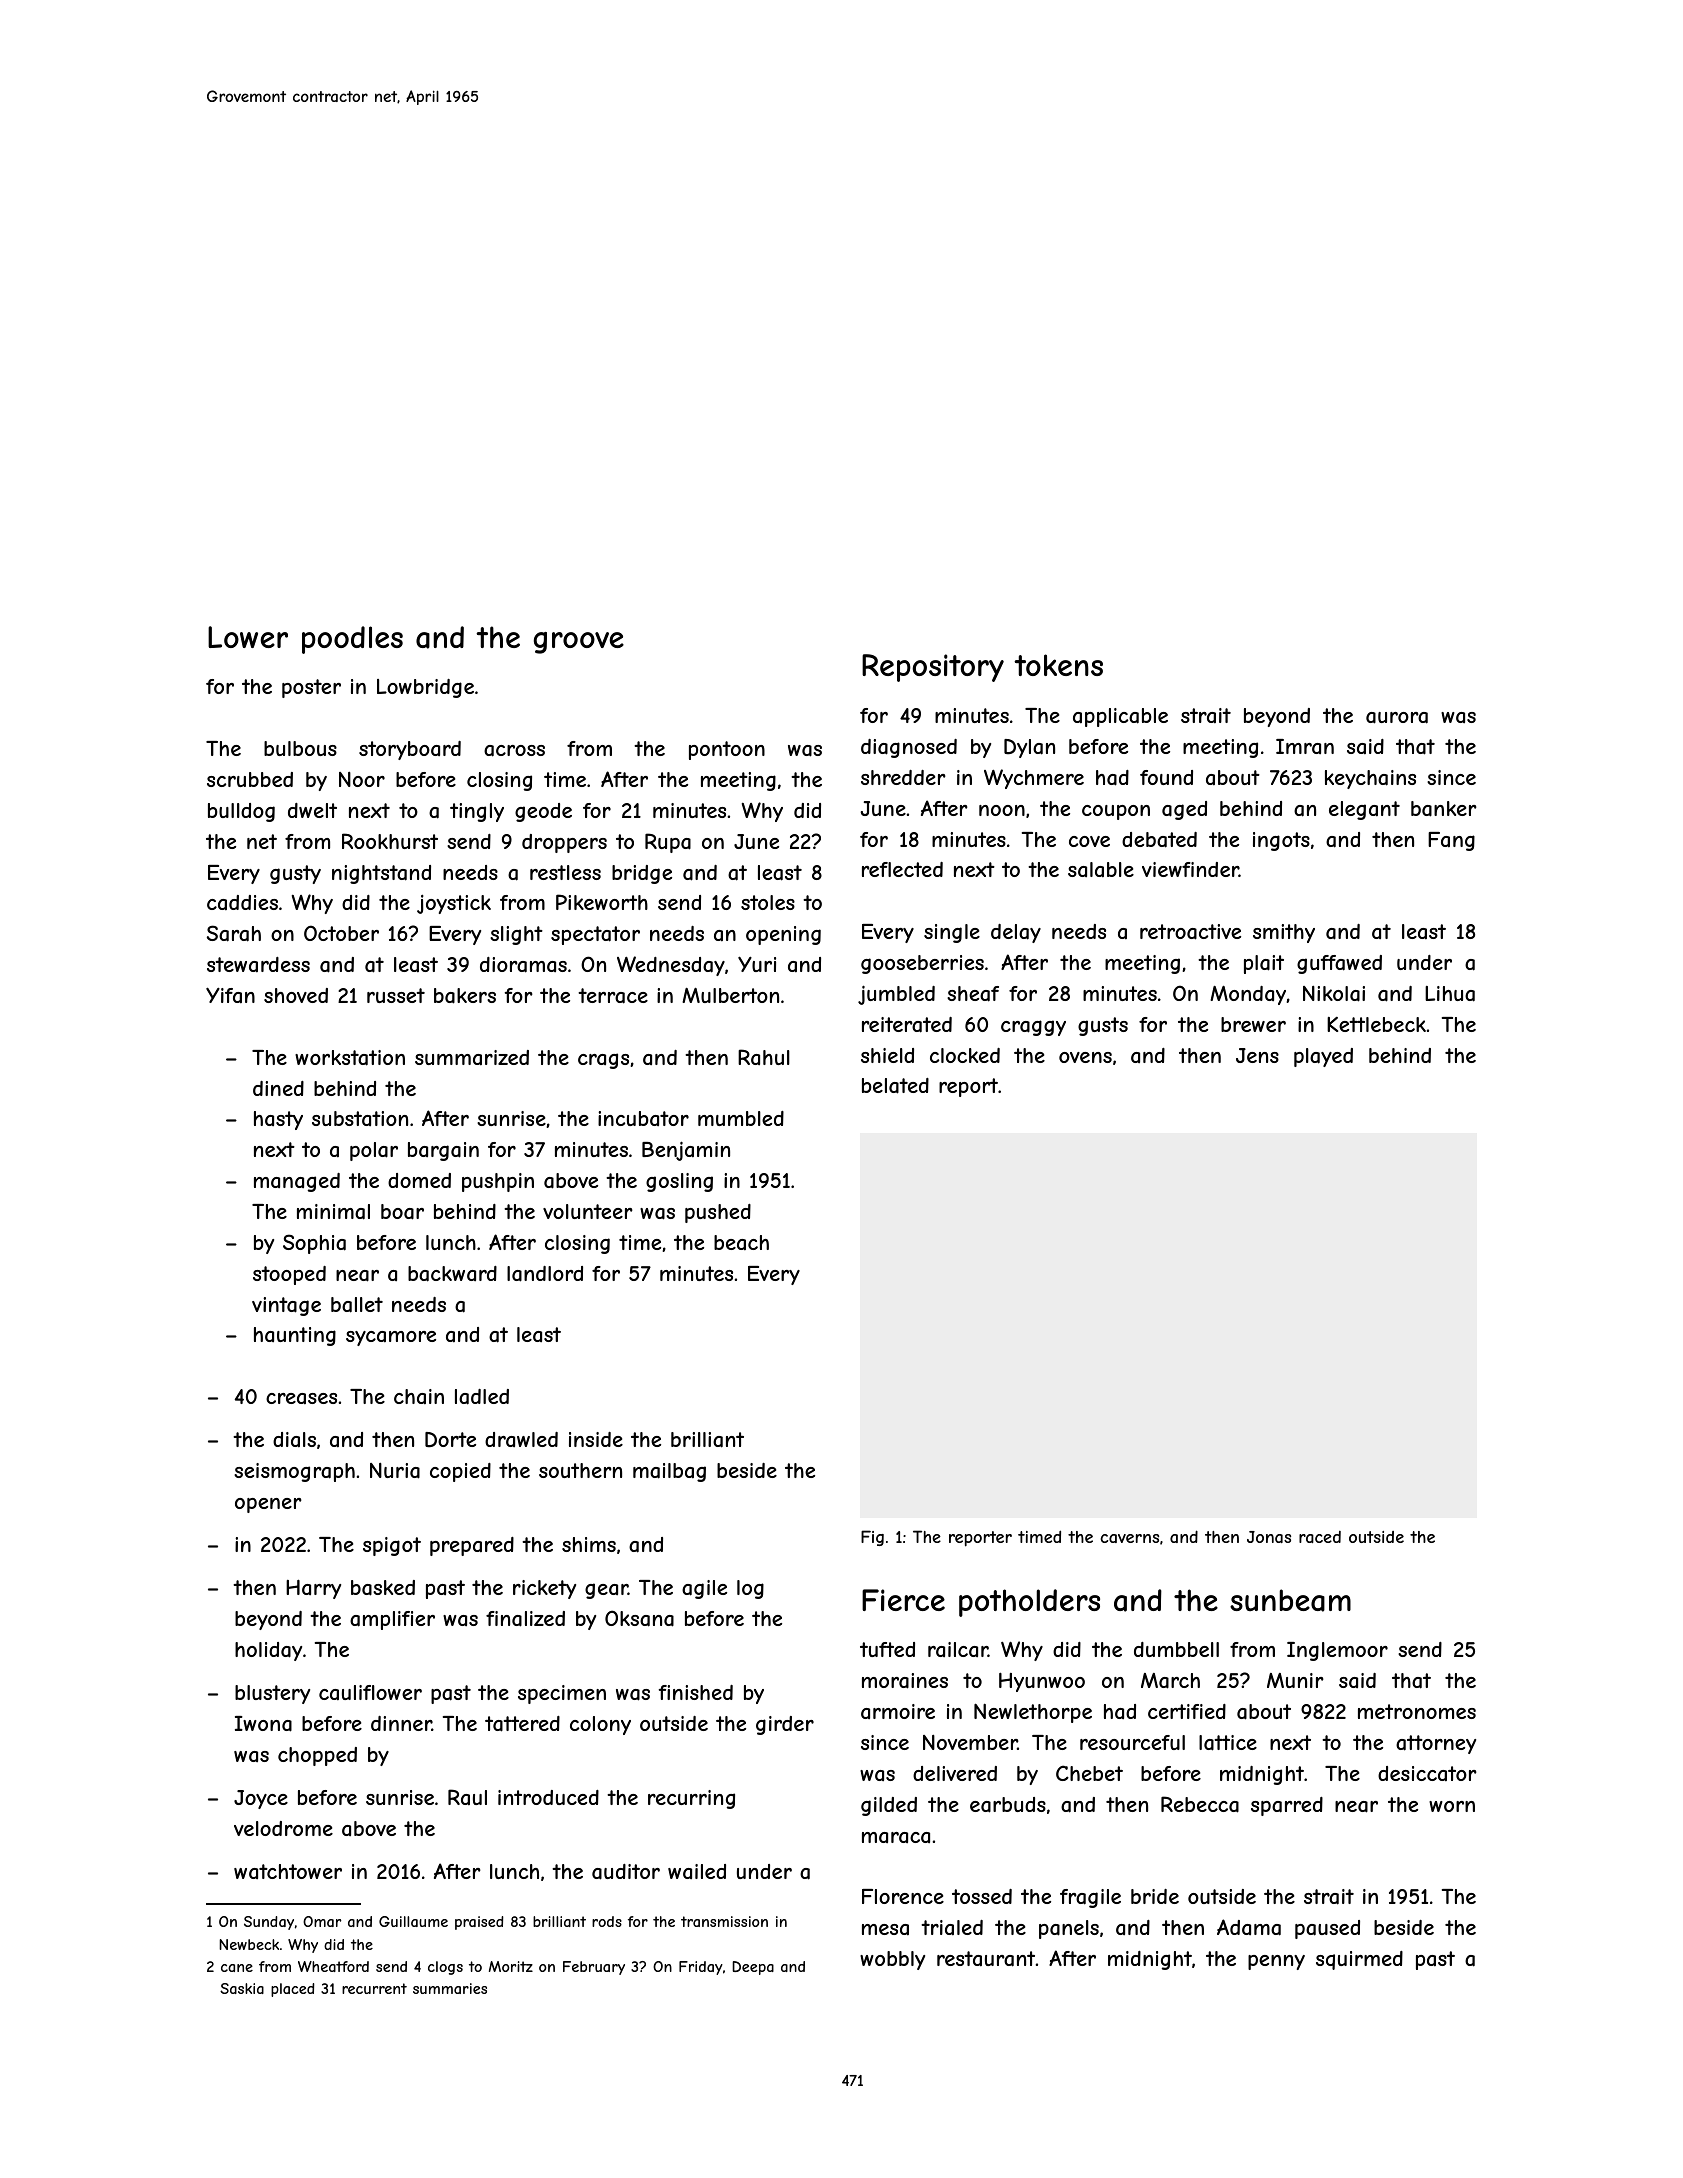 The image size is (1683, 2178). Describe the element at coordinates (1033, 1028) in the page. I see `craggy` at that location.
